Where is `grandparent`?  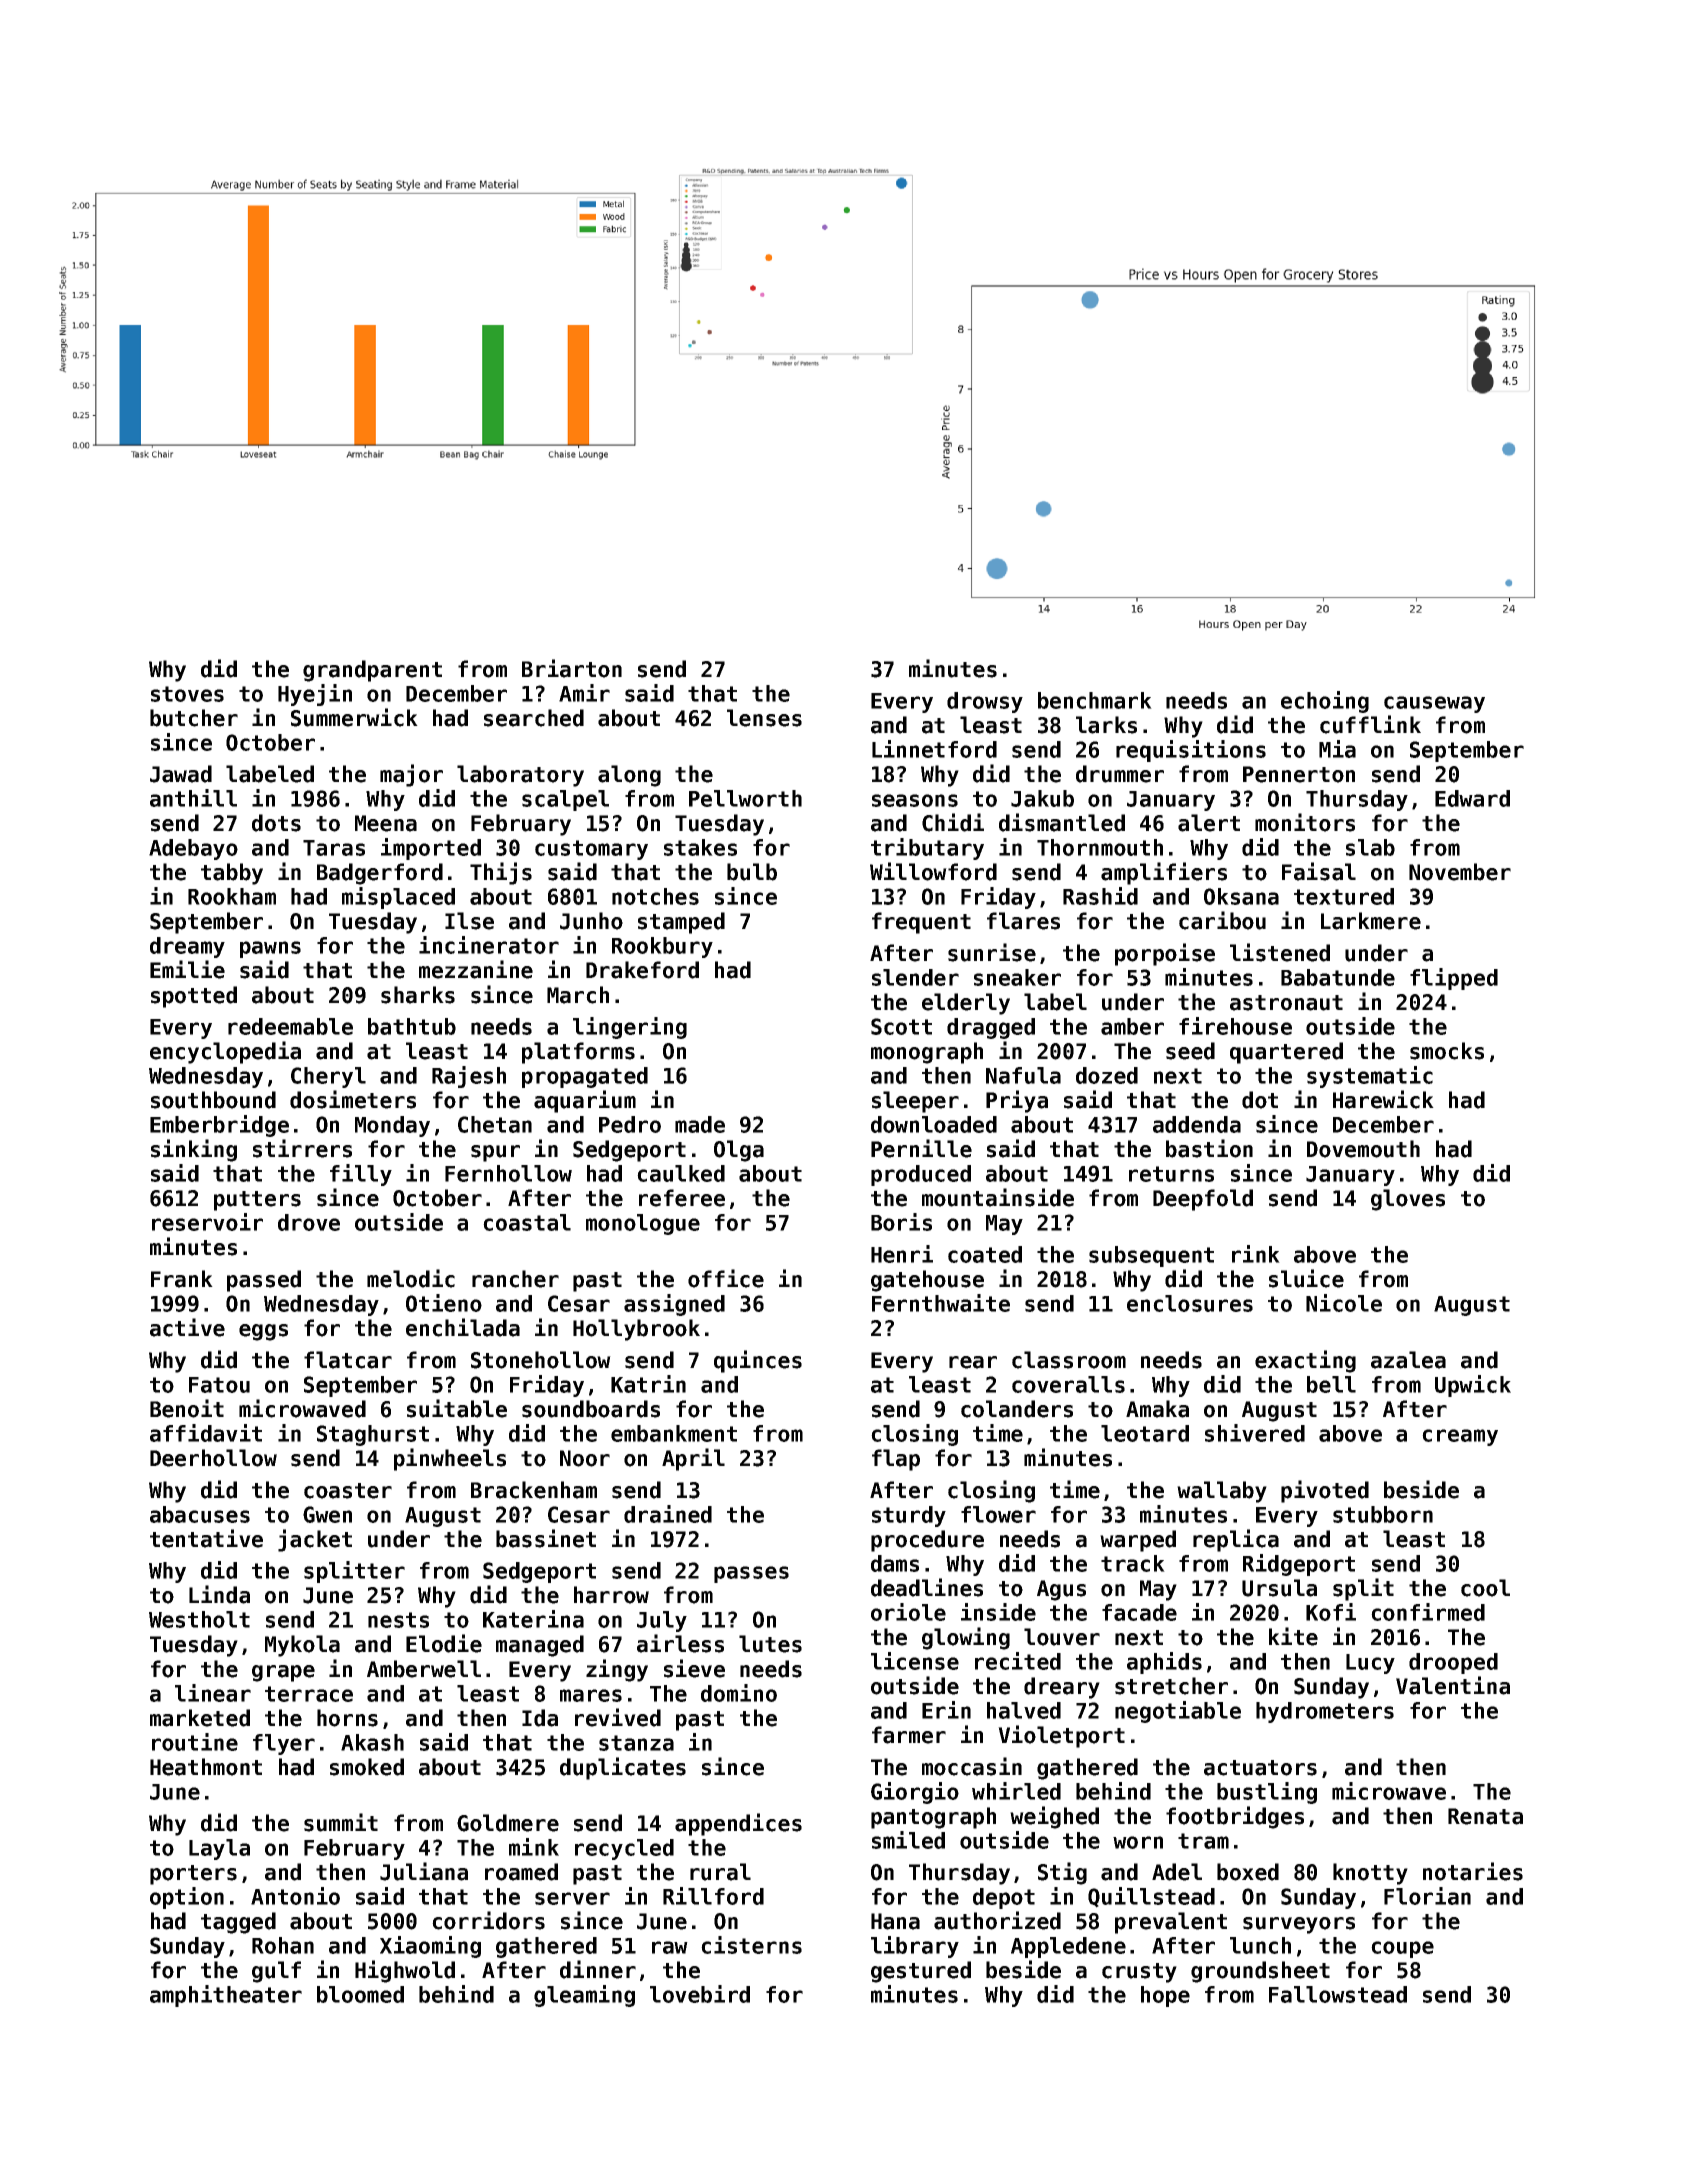
grandparent is located at coordinates (372, 671).
